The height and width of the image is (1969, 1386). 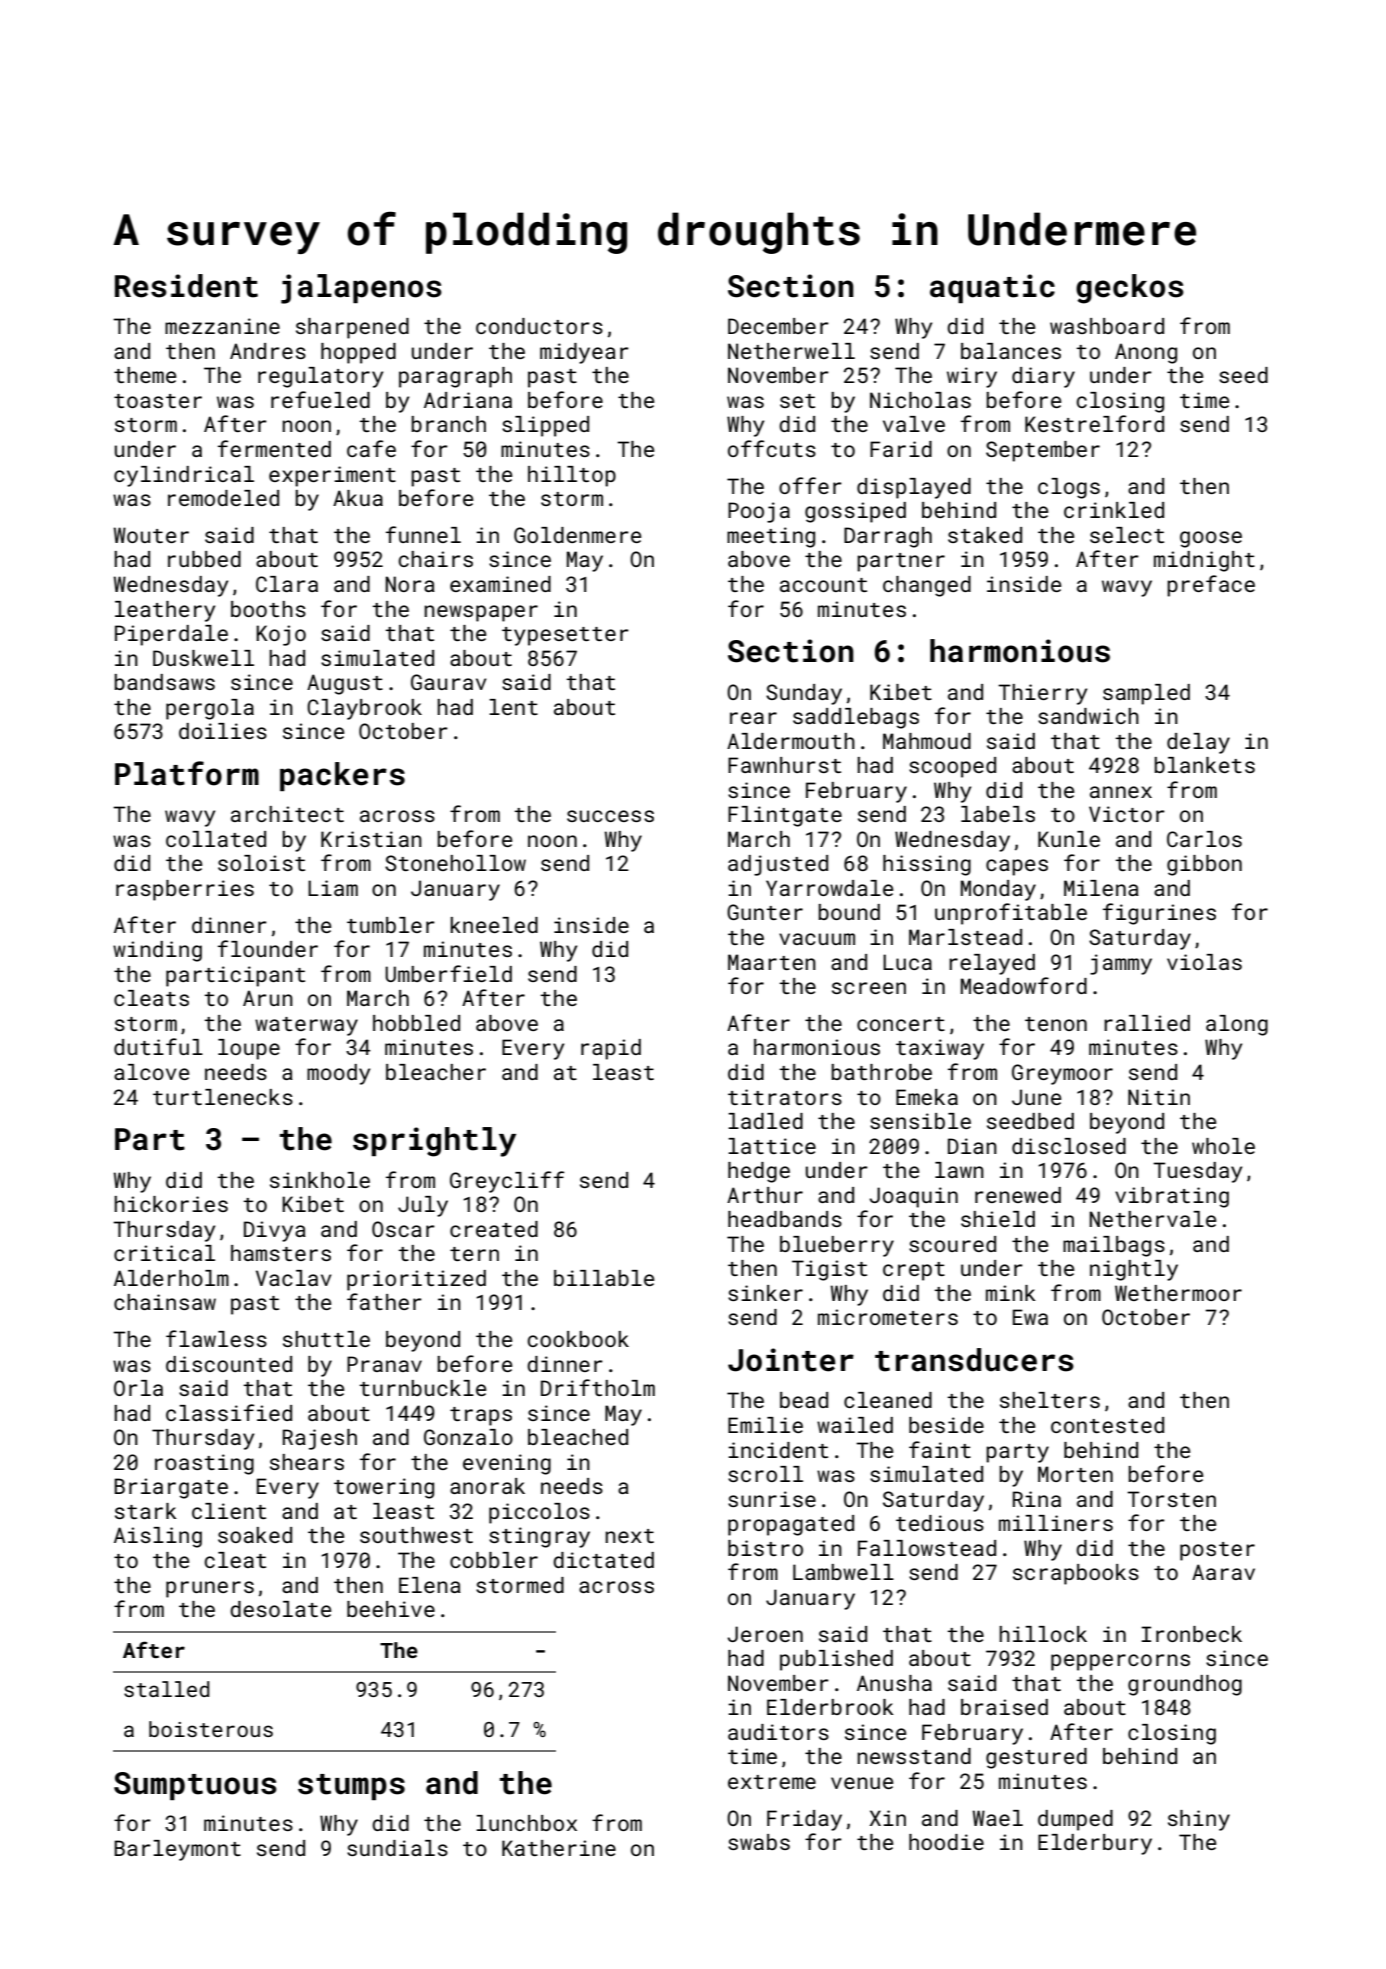 I want to click on groundhog, so click(x=1185, y=1685).
